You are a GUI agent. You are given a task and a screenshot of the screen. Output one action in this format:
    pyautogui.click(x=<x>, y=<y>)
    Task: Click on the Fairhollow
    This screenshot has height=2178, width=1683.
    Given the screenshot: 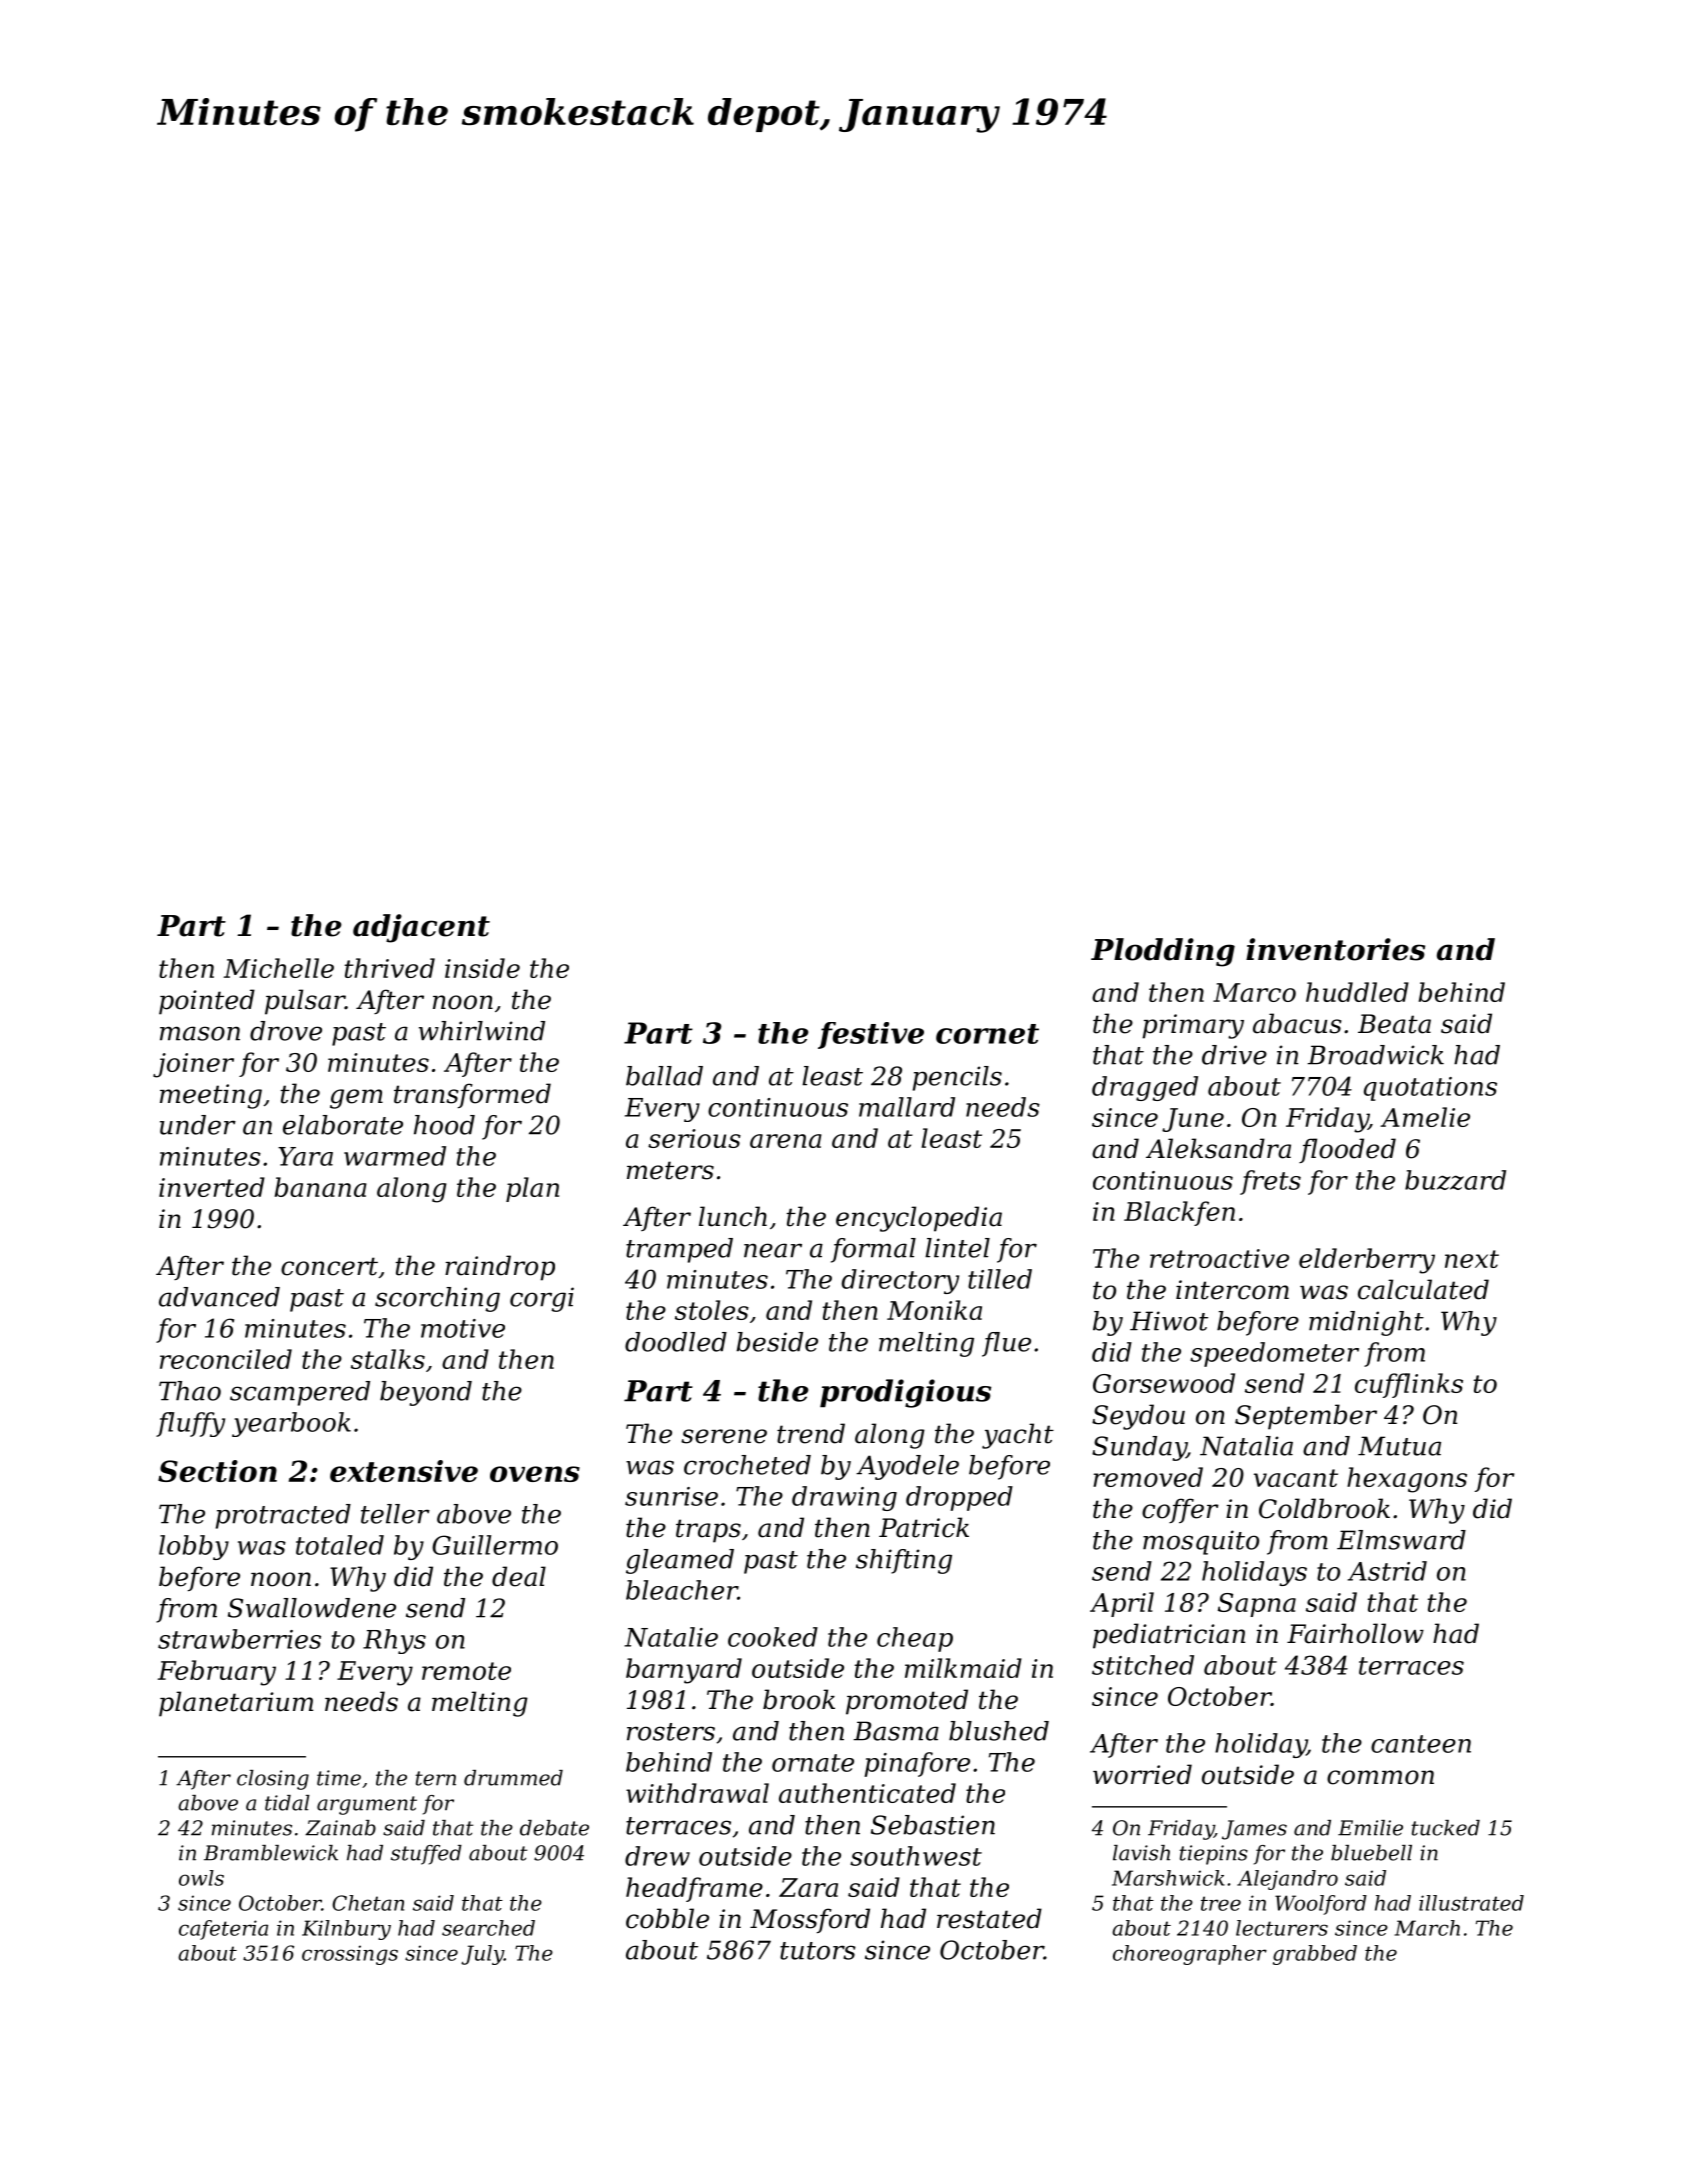 What is the action you would take?
    pyautogui.click(x=1355, y=1633)
